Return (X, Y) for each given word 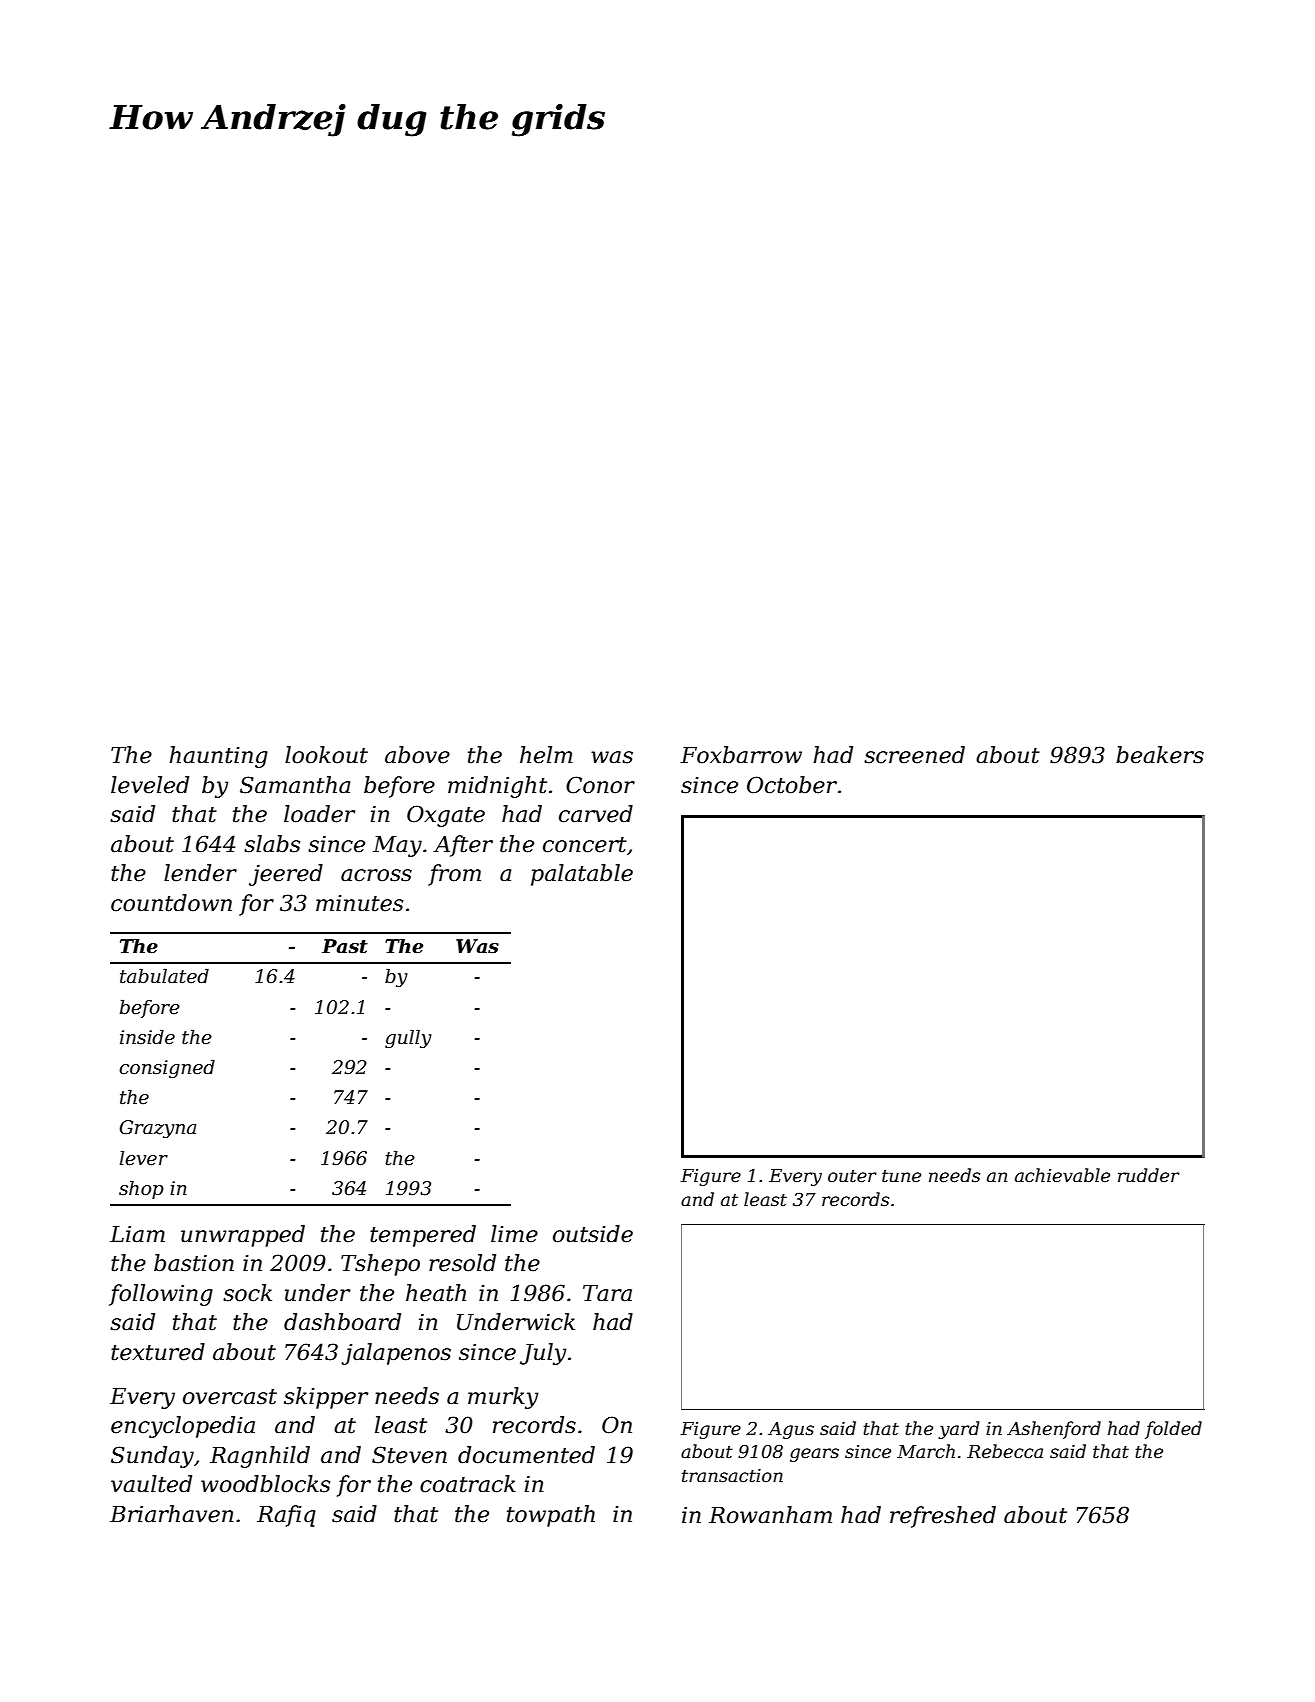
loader (319, 814)
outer (852, 1176)
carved (596, 814)
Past (345, 946)
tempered (423, 1236)
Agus (791, 1430)
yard (959, 1430)
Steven (409, 1455)
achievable (1062, 1175)
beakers (1160, 755)
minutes (359, 903)
